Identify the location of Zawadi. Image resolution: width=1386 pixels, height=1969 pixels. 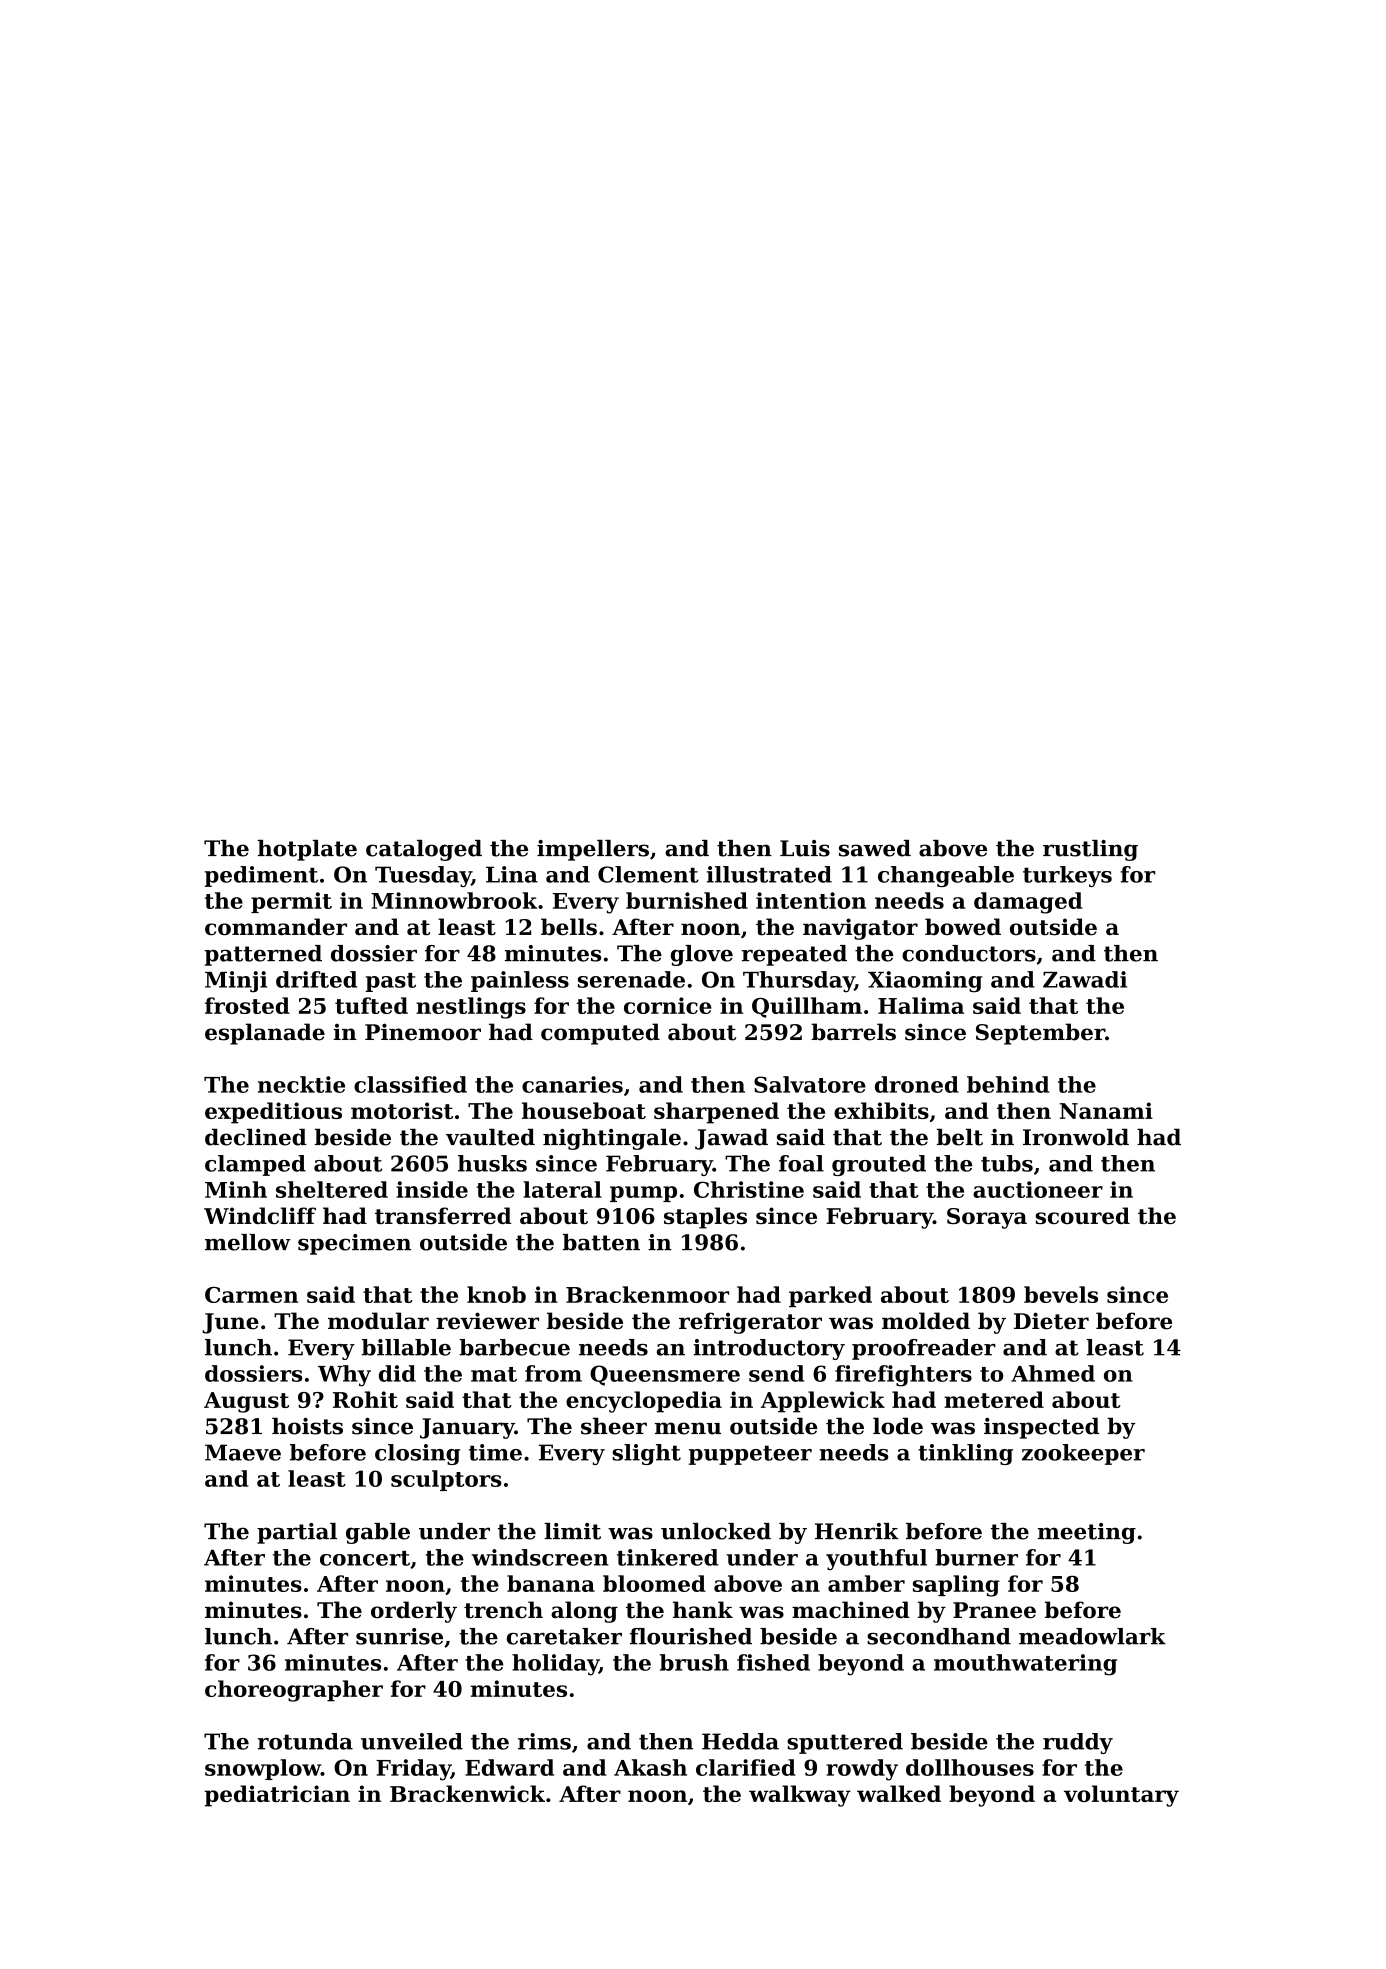
(1085, 979).
